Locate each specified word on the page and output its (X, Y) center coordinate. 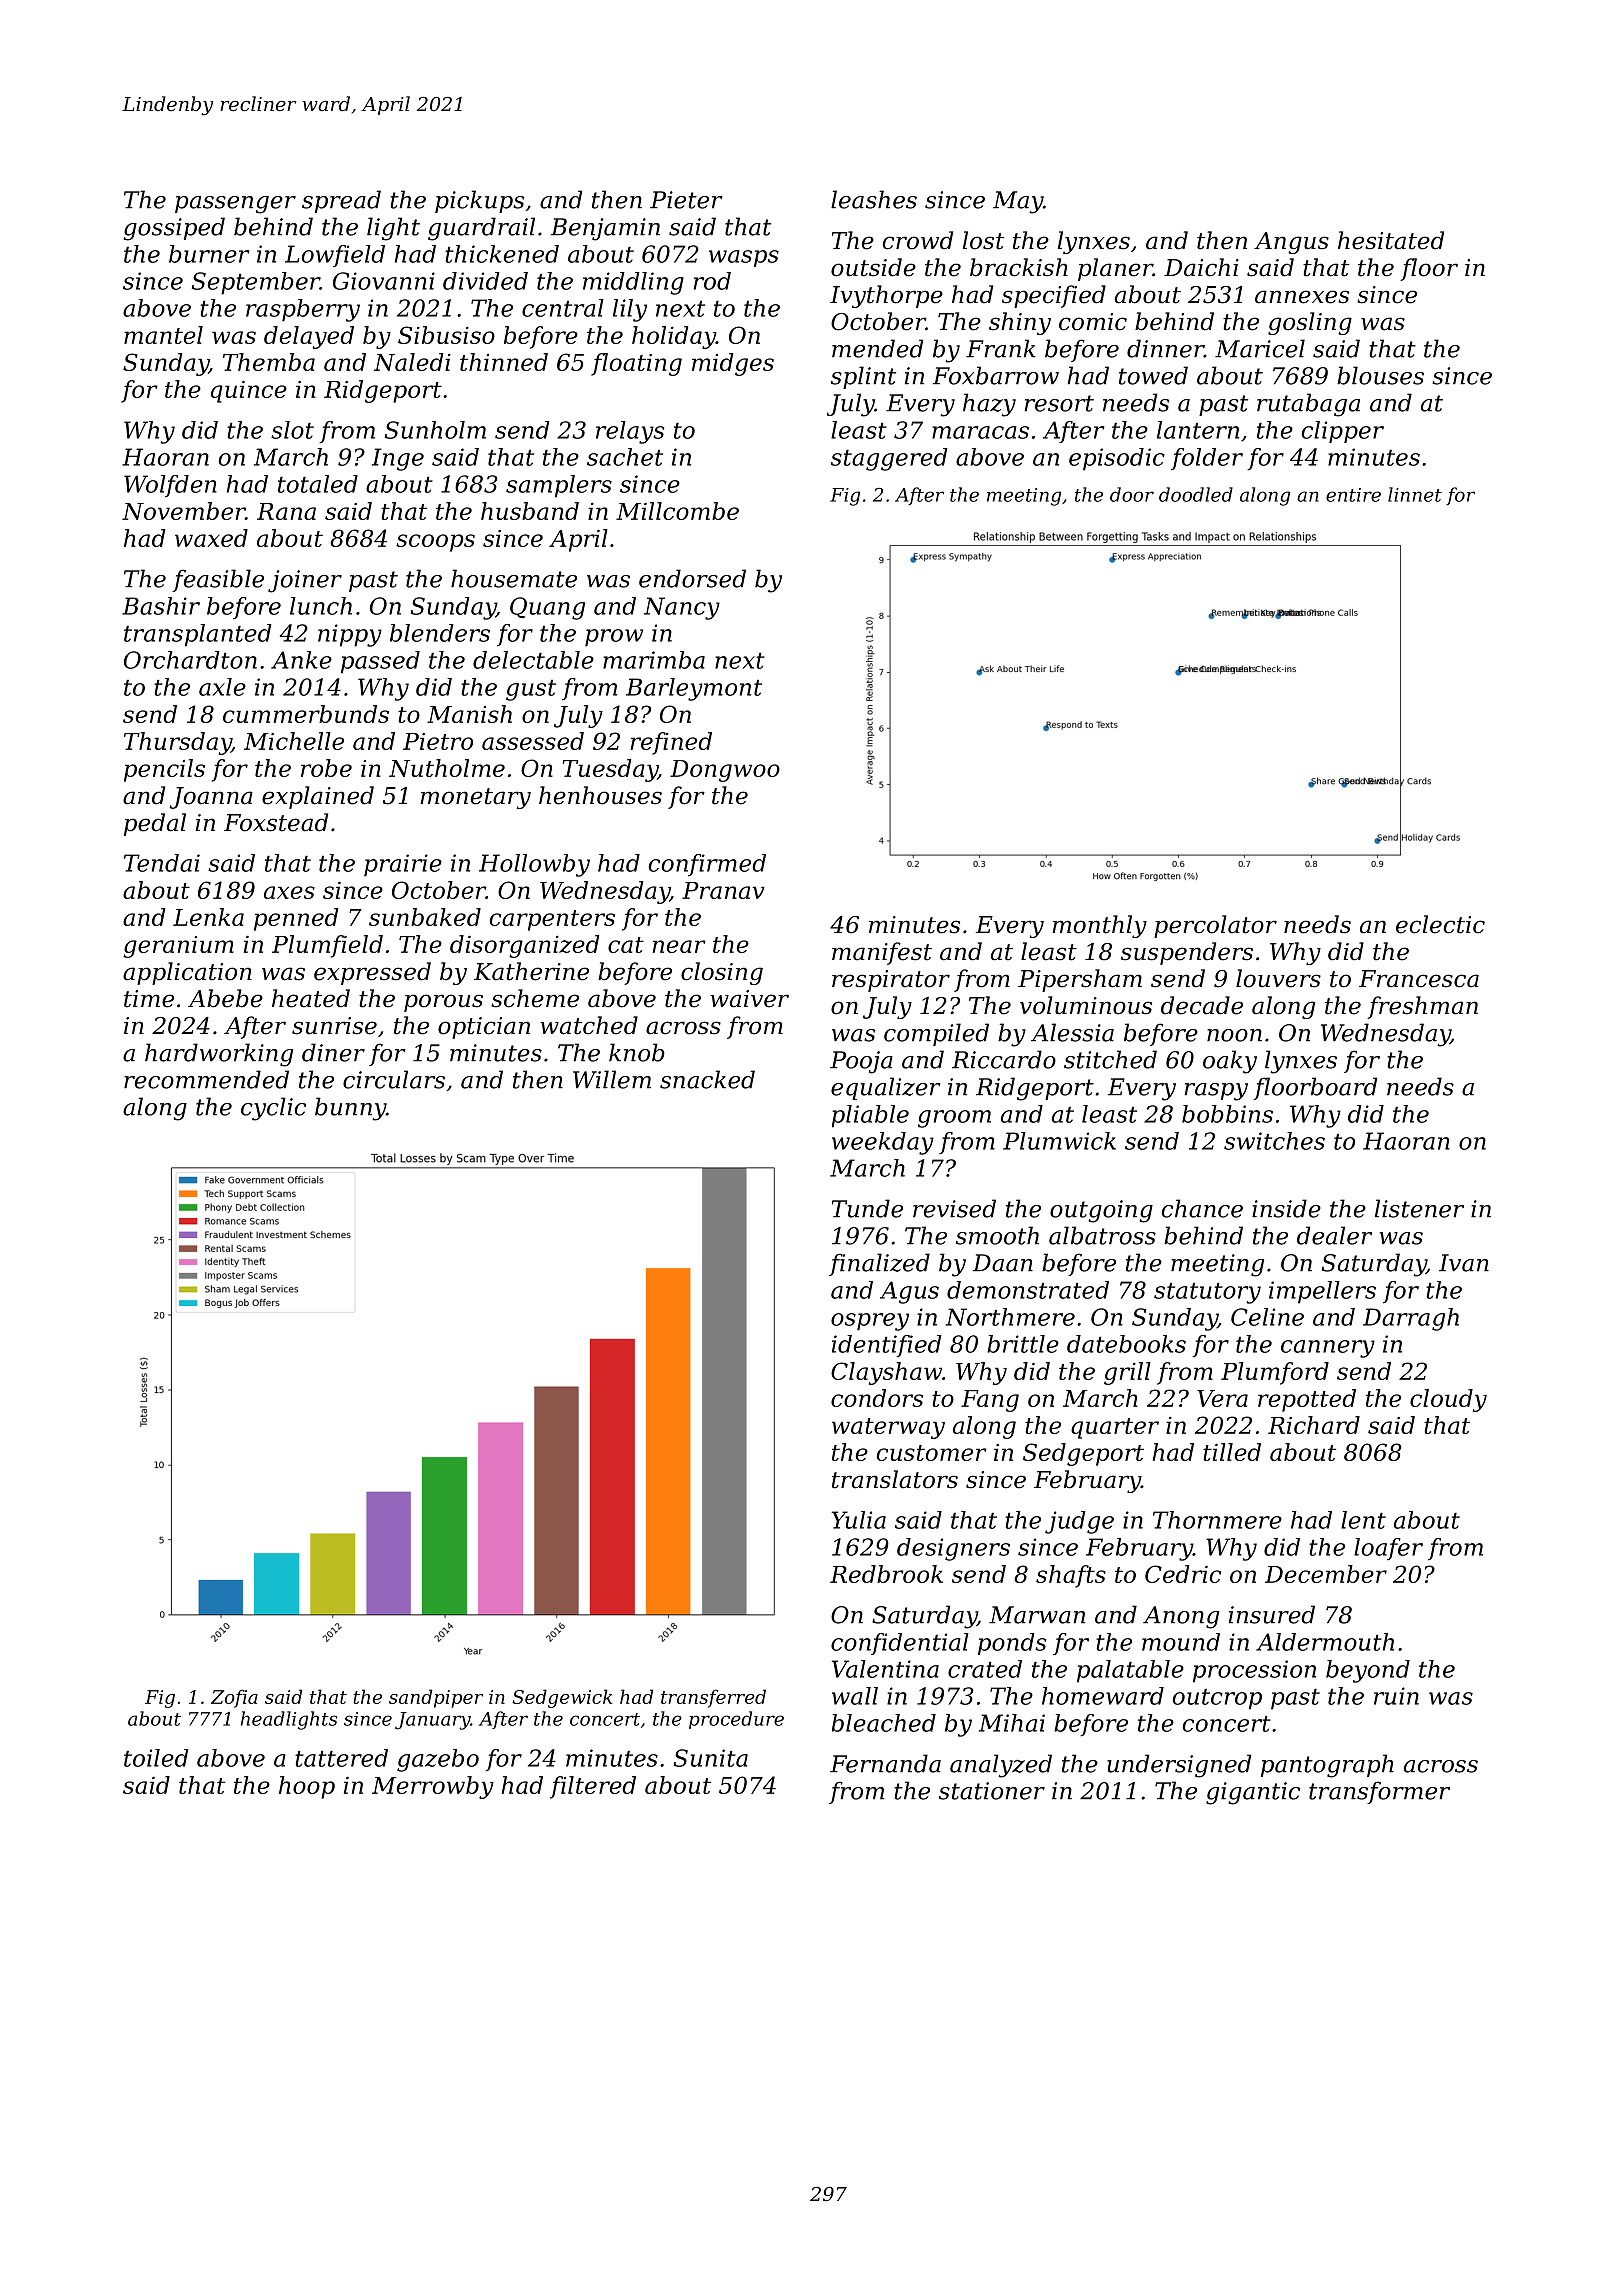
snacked (707, 1079)
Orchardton (190, 660)
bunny (350, 1109)
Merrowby (433, 1787)
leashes (874, 199)
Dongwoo (725, 771)
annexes (1302, 297)
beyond (1368, 1671)
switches (1274, 1141)
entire (1353, 495)
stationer (992, 1791)
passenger (235, 205)
